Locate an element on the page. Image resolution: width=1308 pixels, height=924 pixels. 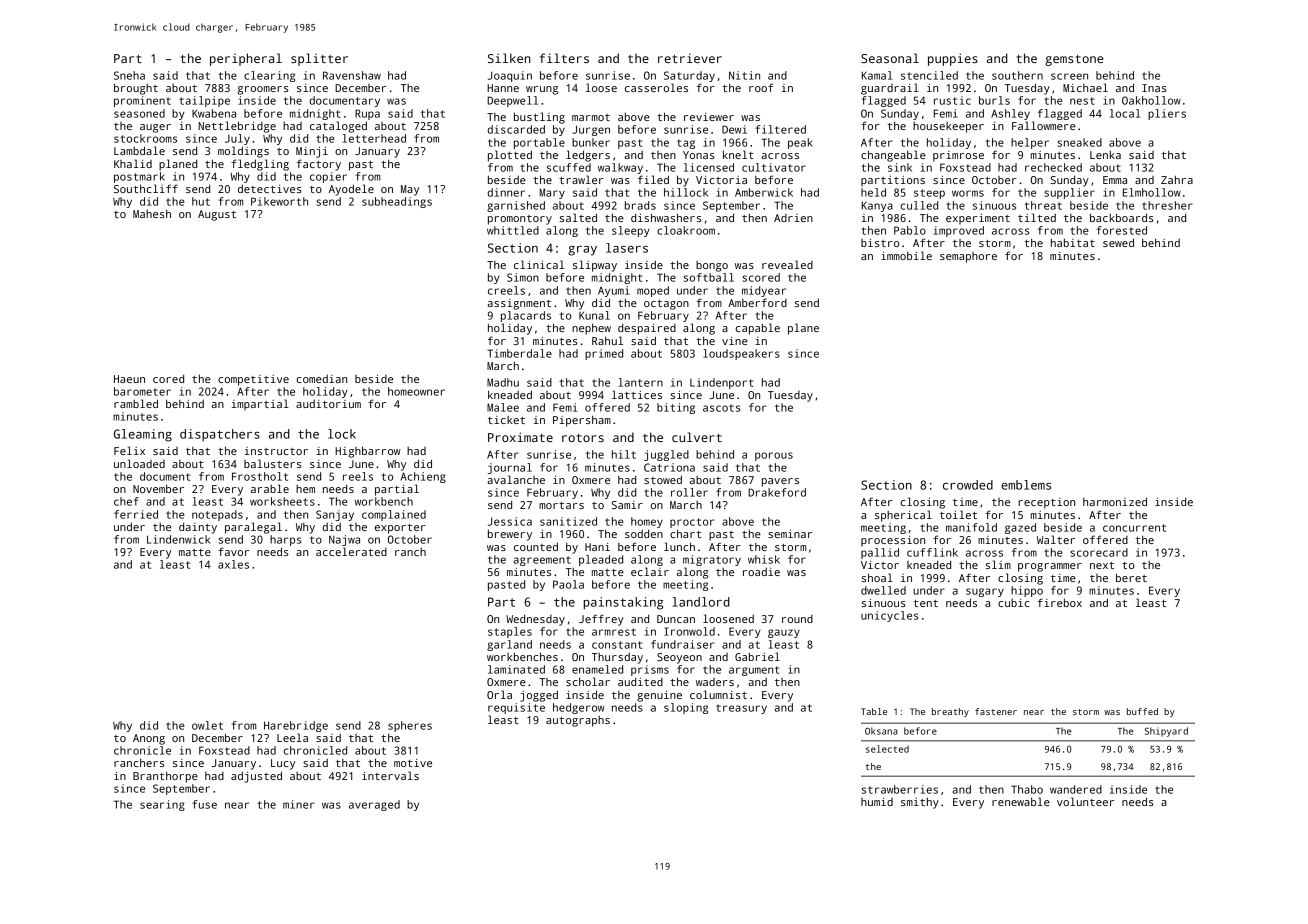
culled is located at coordinates (919, 205).
